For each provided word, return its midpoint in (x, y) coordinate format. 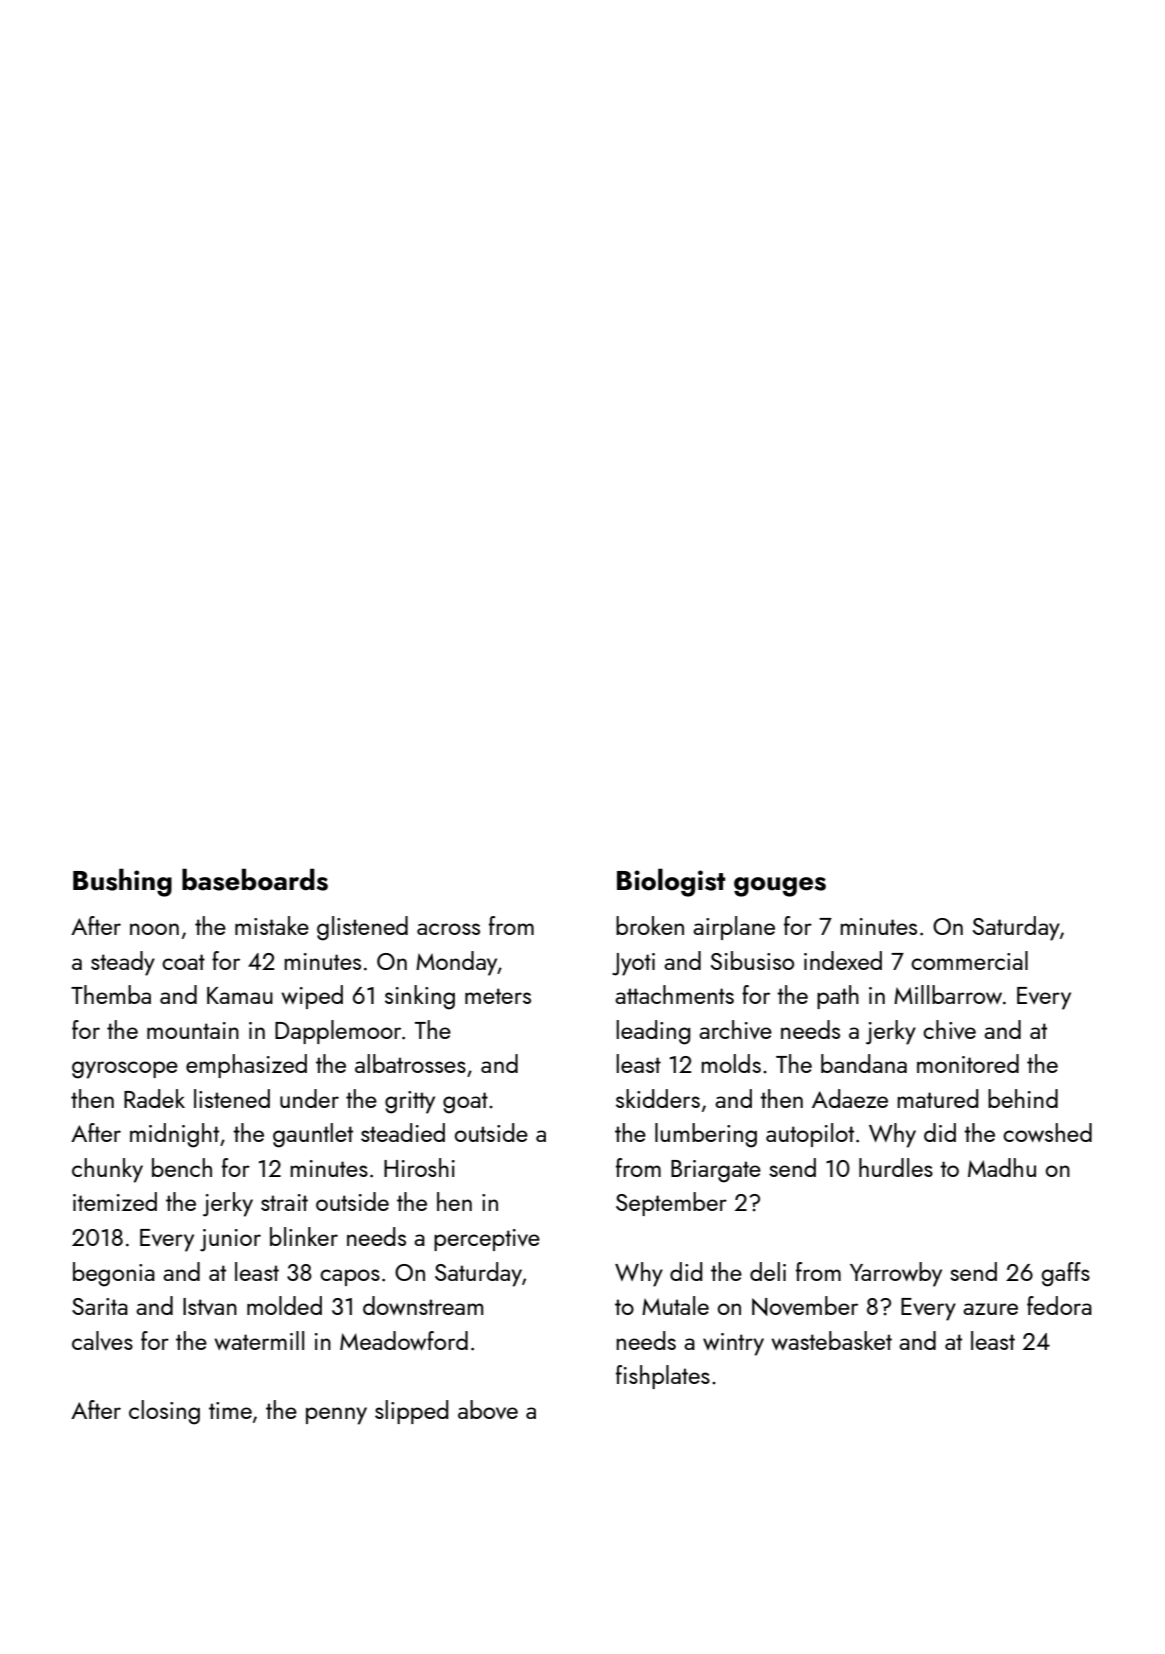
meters (498, 996)
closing (164, 1412)
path (838, 997)
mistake (272, 925)
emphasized (246, 1066)
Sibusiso (752, 960)
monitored (968, 1063)
